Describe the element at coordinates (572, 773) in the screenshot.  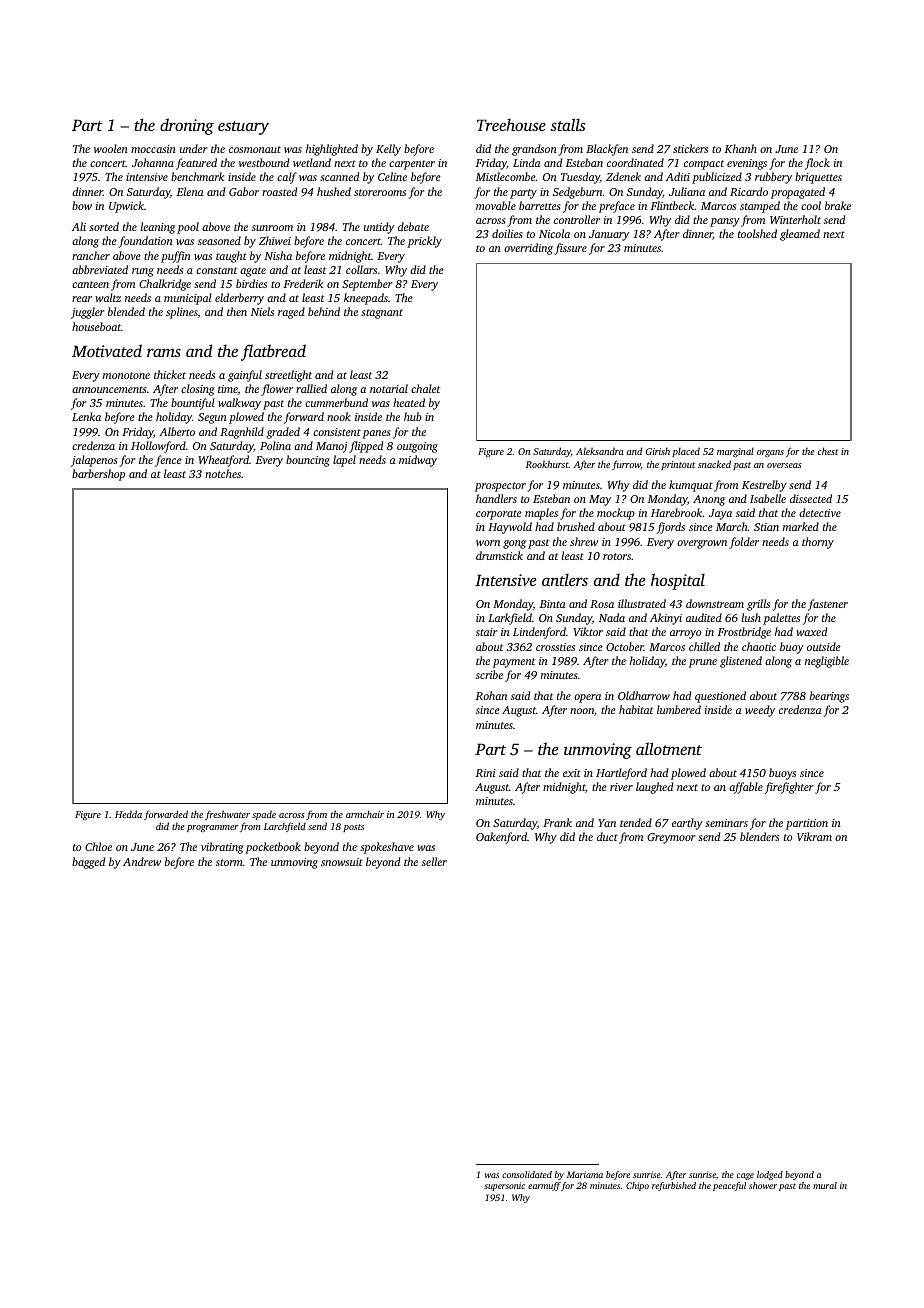
I see `exit` at that location.
